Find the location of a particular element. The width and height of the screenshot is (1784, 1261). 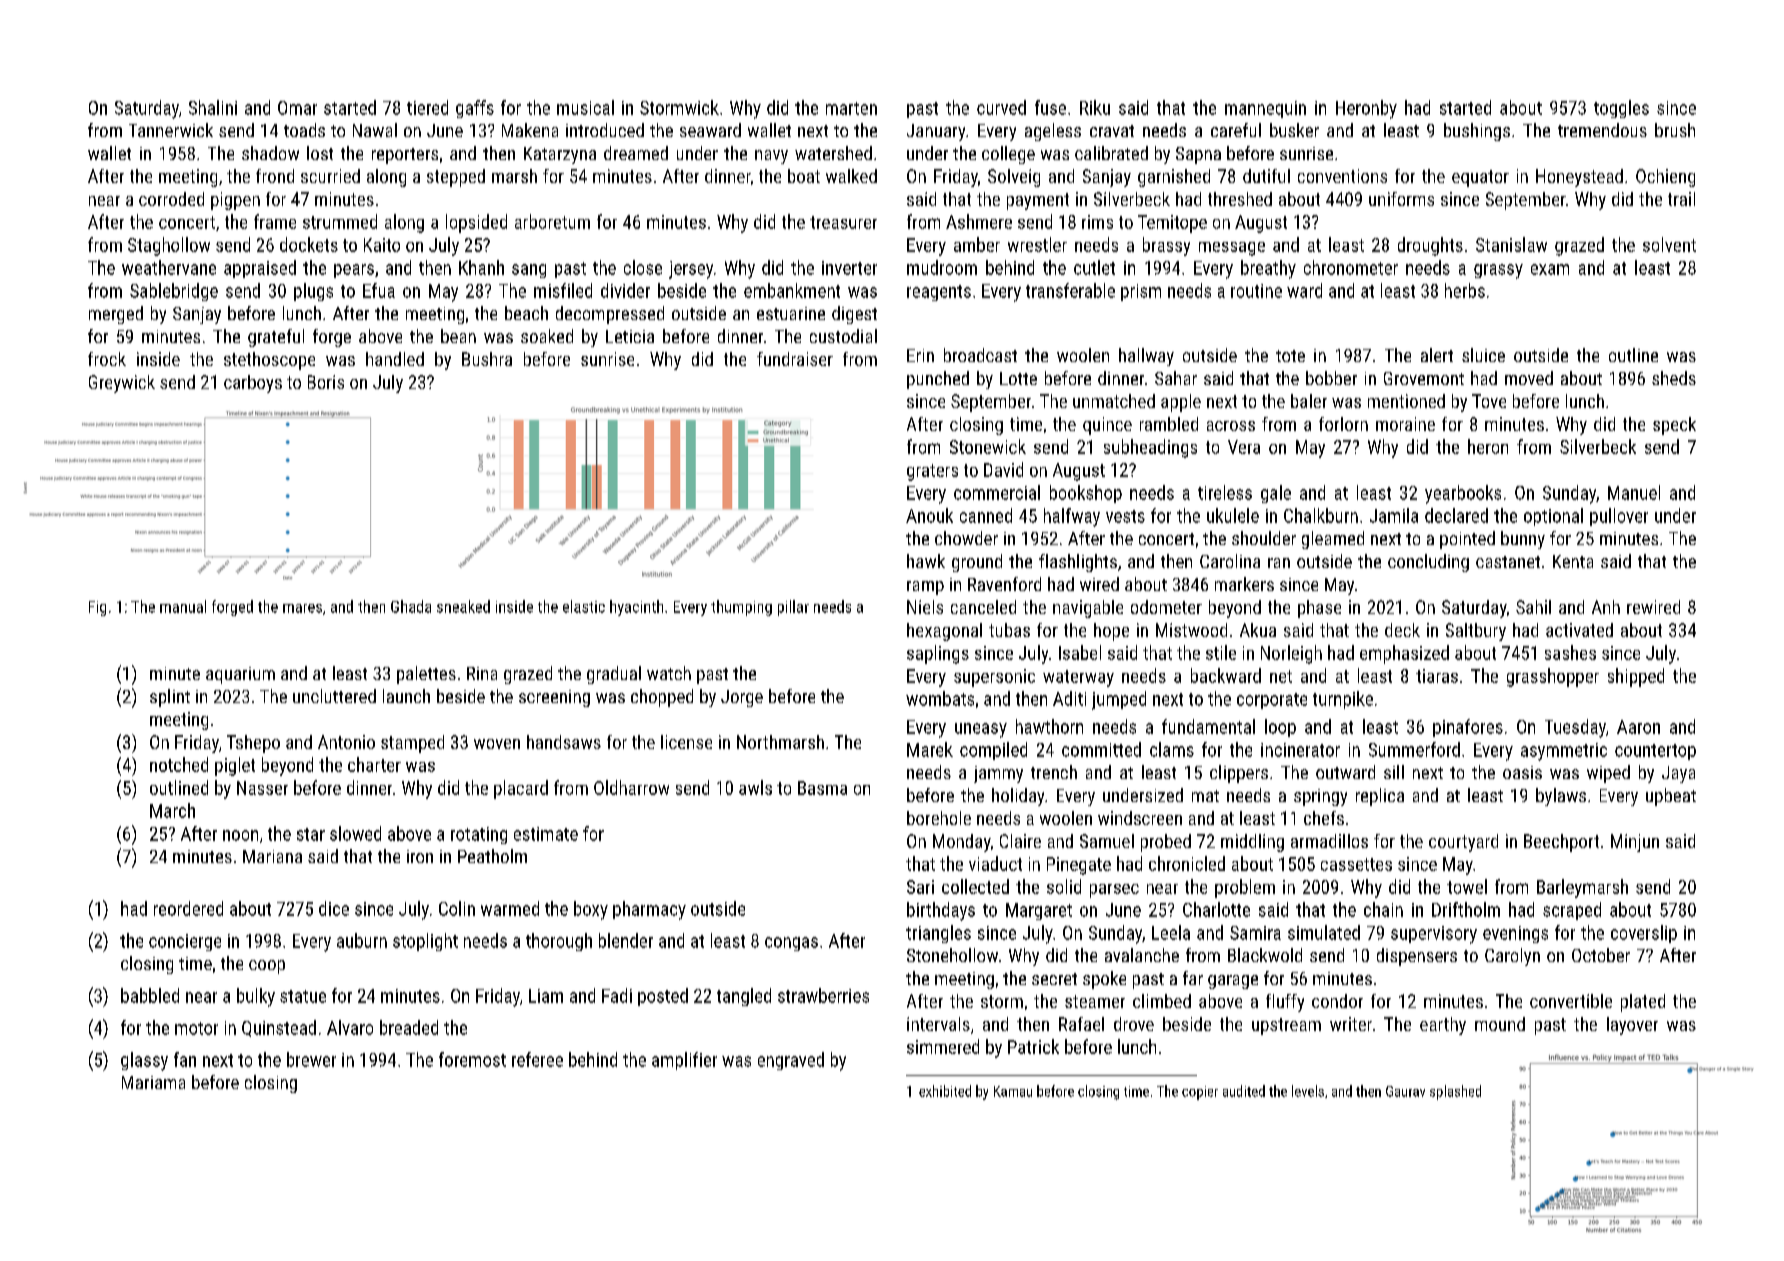

carboys is located at coordinates (253, 384).
